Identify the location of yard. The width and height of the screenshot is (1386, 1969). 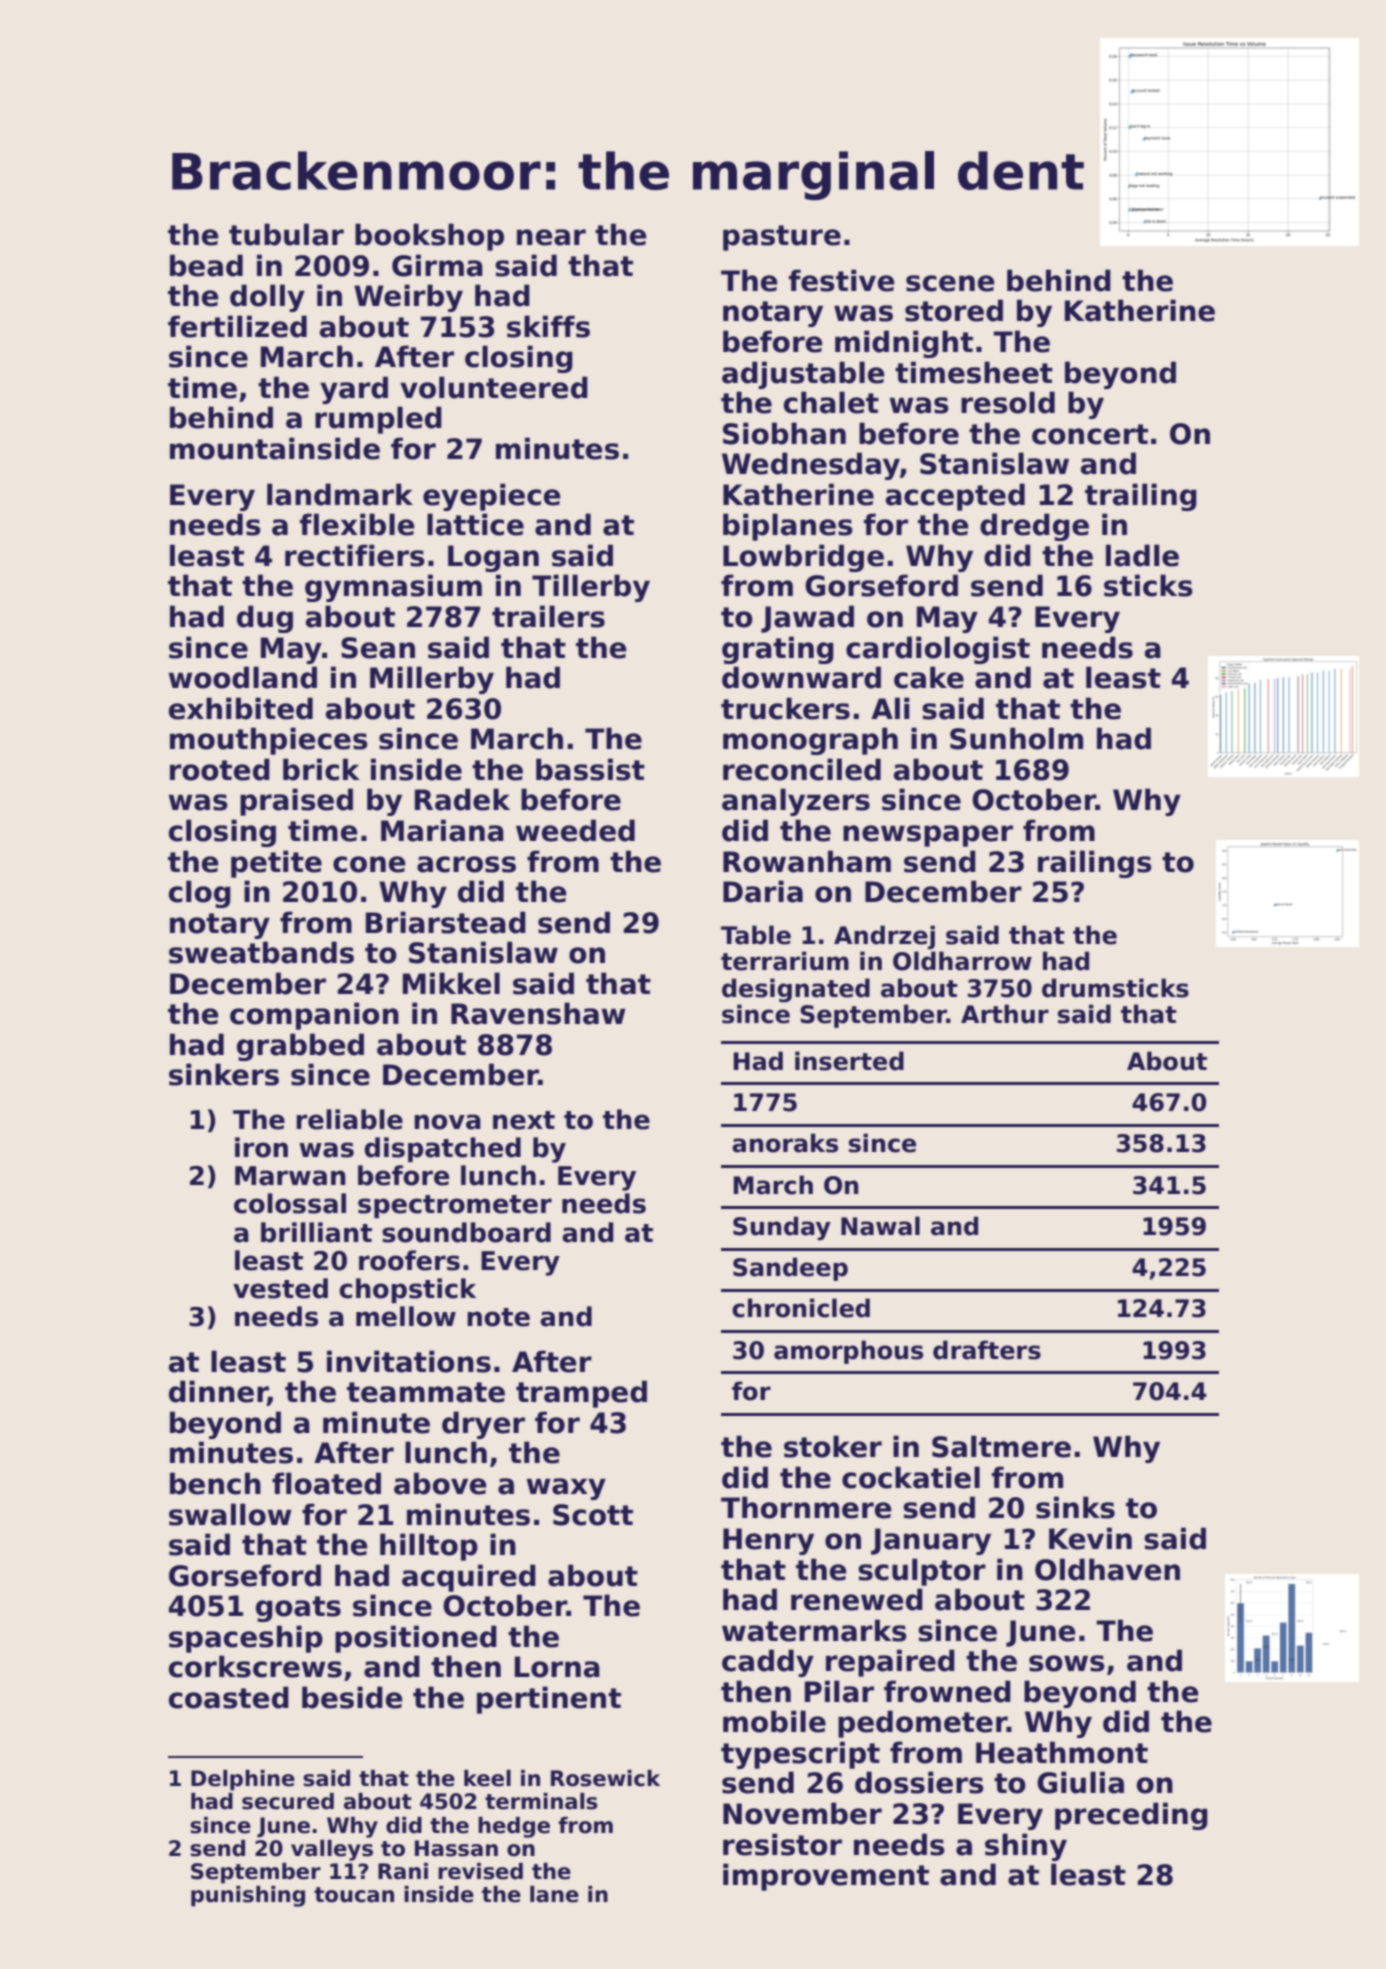
(354, 390).
